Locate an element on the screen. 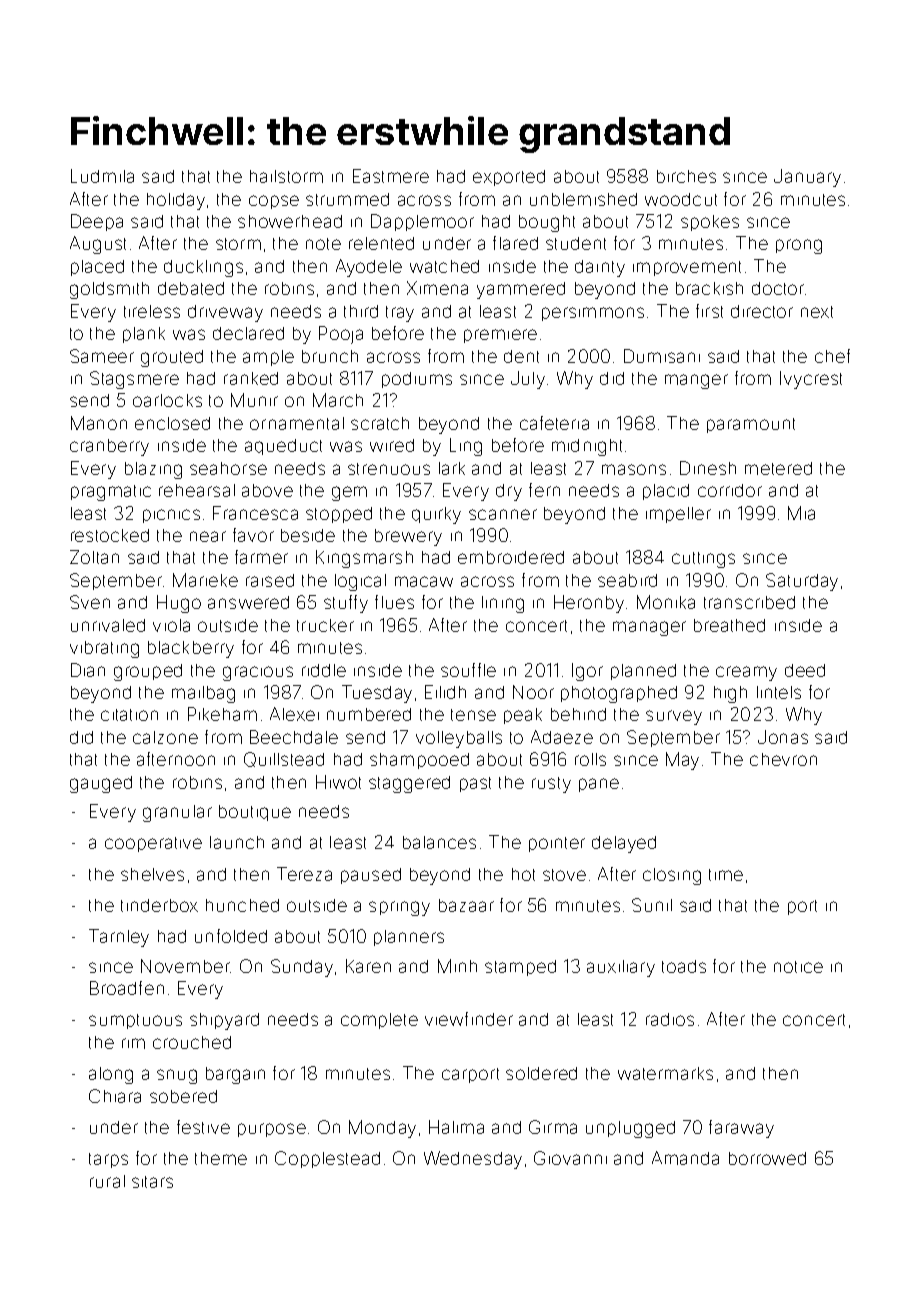 The width and height of the screenshot is (924, 1314). sitars is located at coordinates (152, 1182).
